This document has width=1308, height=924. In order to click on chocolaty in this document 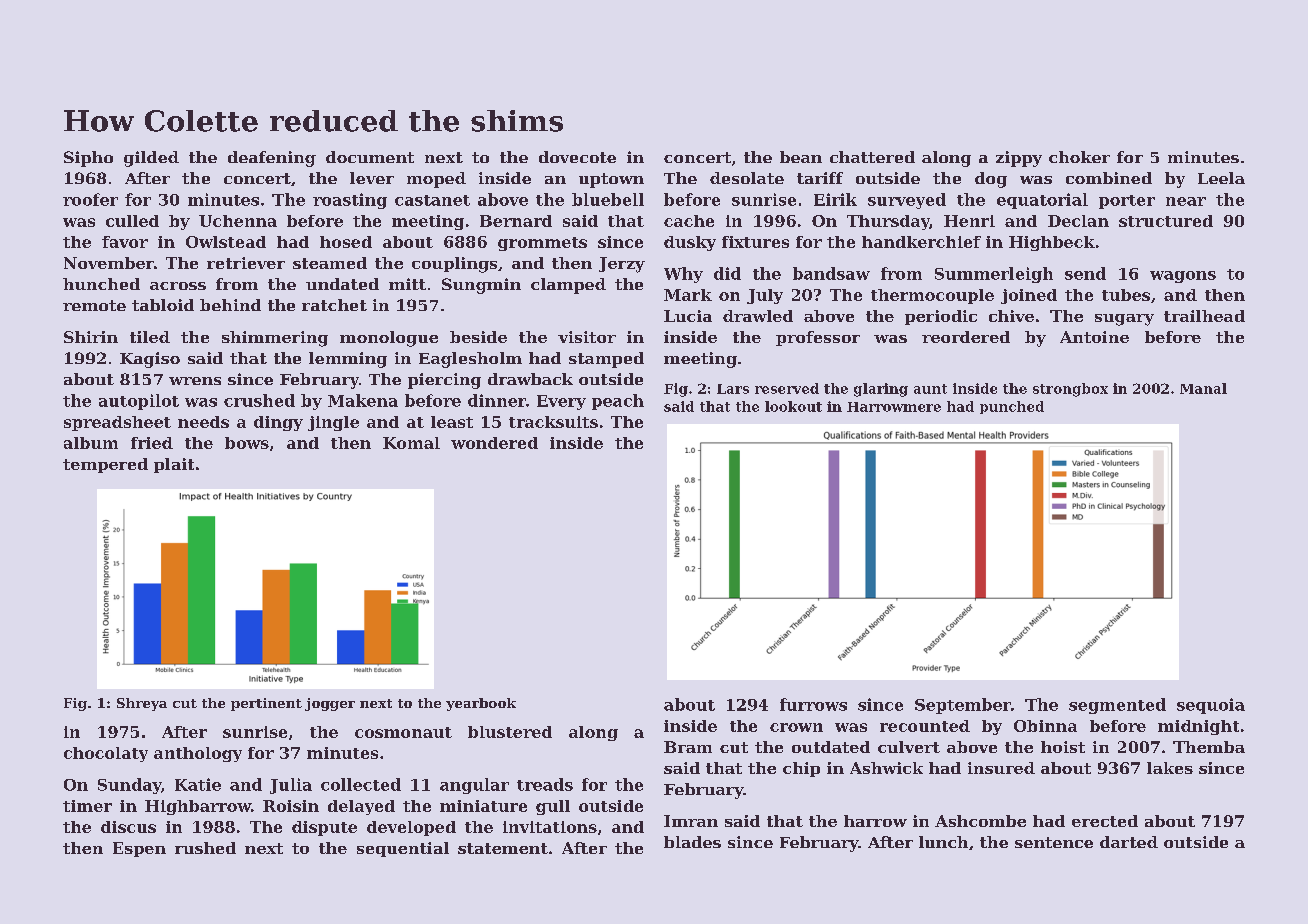, I will do `click(106, 754)`.
